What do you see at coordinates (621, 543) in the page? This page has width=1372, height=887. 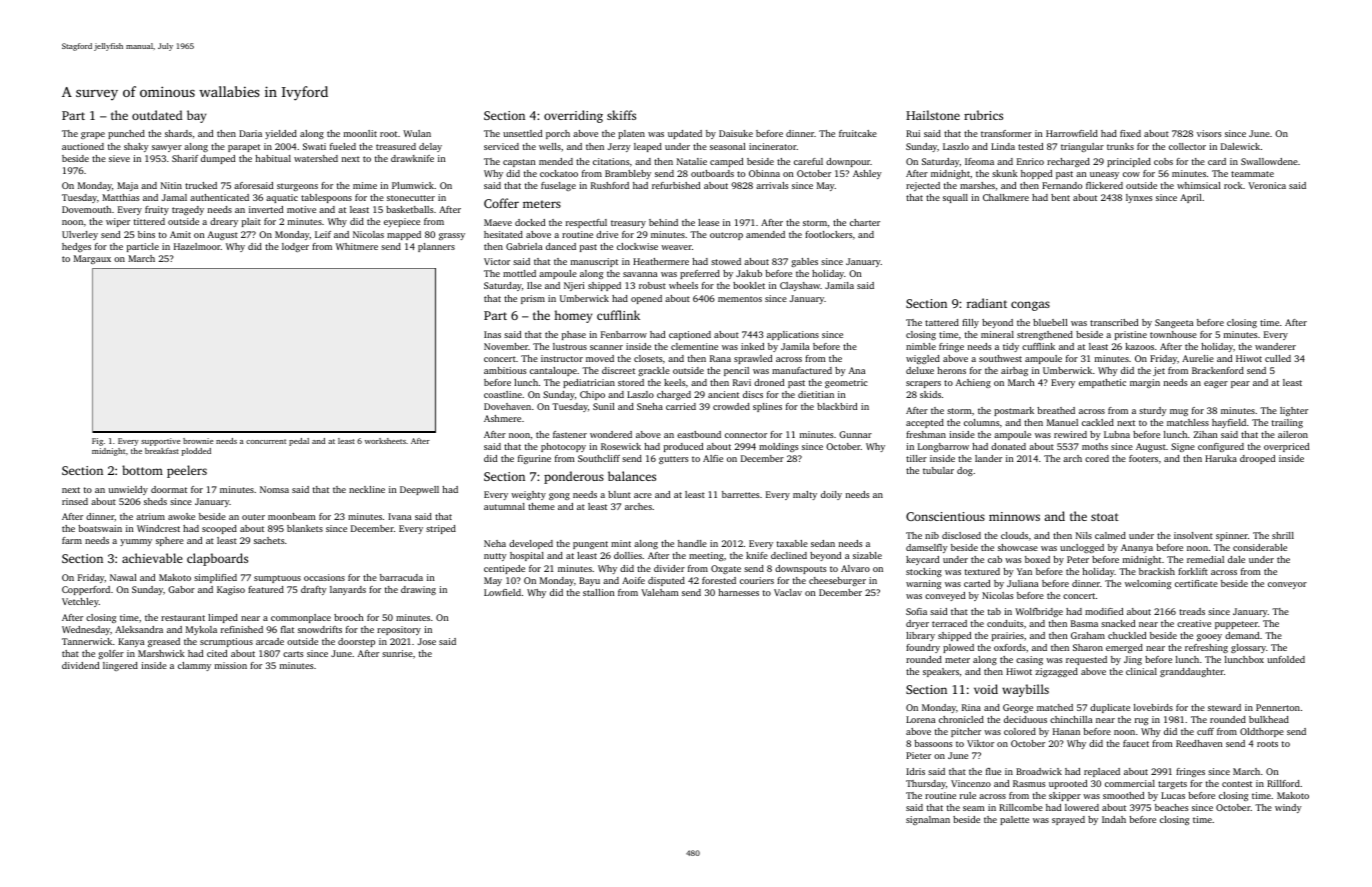 I see `mint` at bounding box center [621, 543].
